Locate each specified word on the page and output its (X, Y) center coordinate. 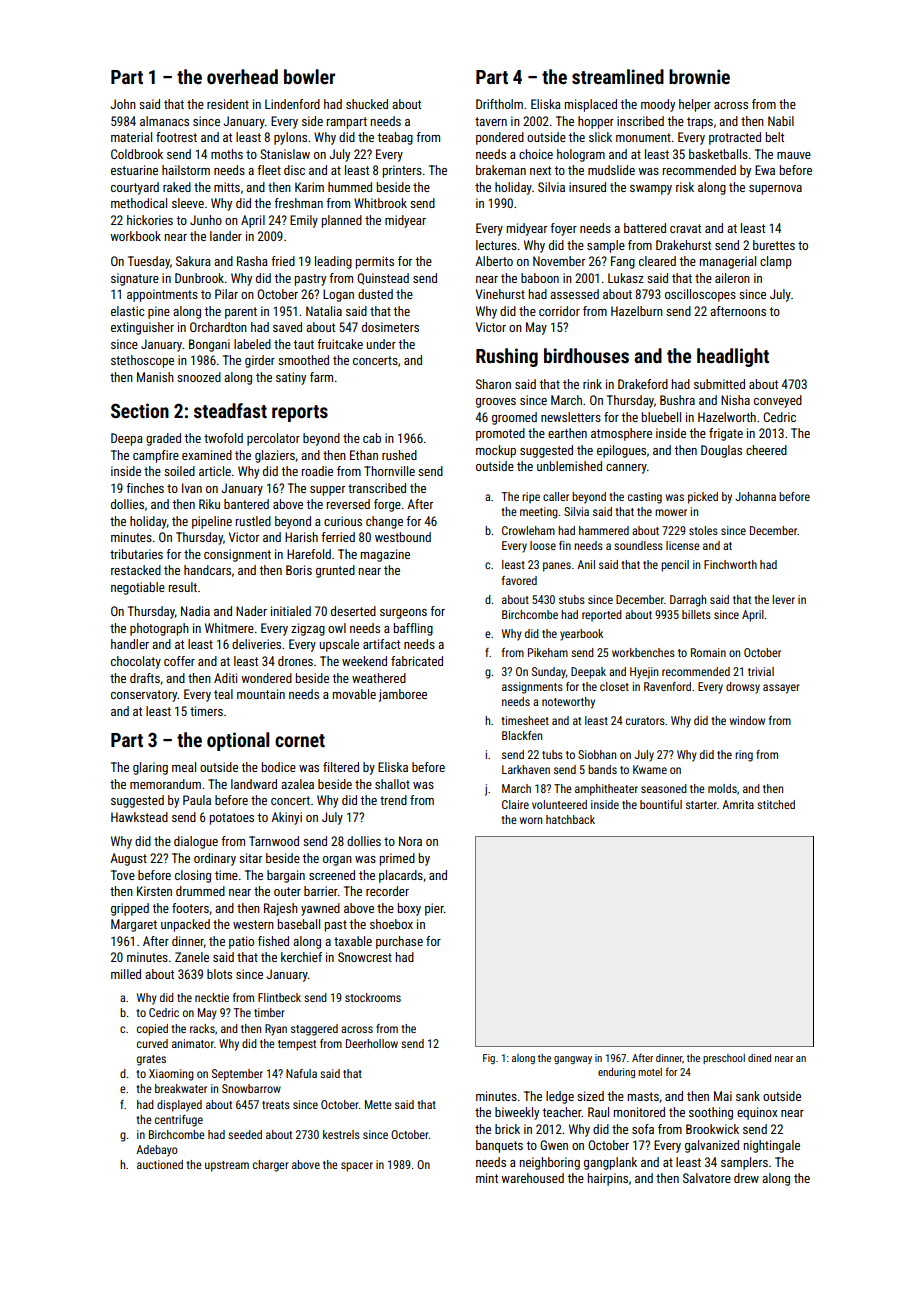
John (123, 104)
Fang (623, 262)
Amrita (738, 804)
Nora (410, 841)
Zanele (192, 957)
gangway (573, 1060)
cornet (300, 740)
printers (402, 171)
